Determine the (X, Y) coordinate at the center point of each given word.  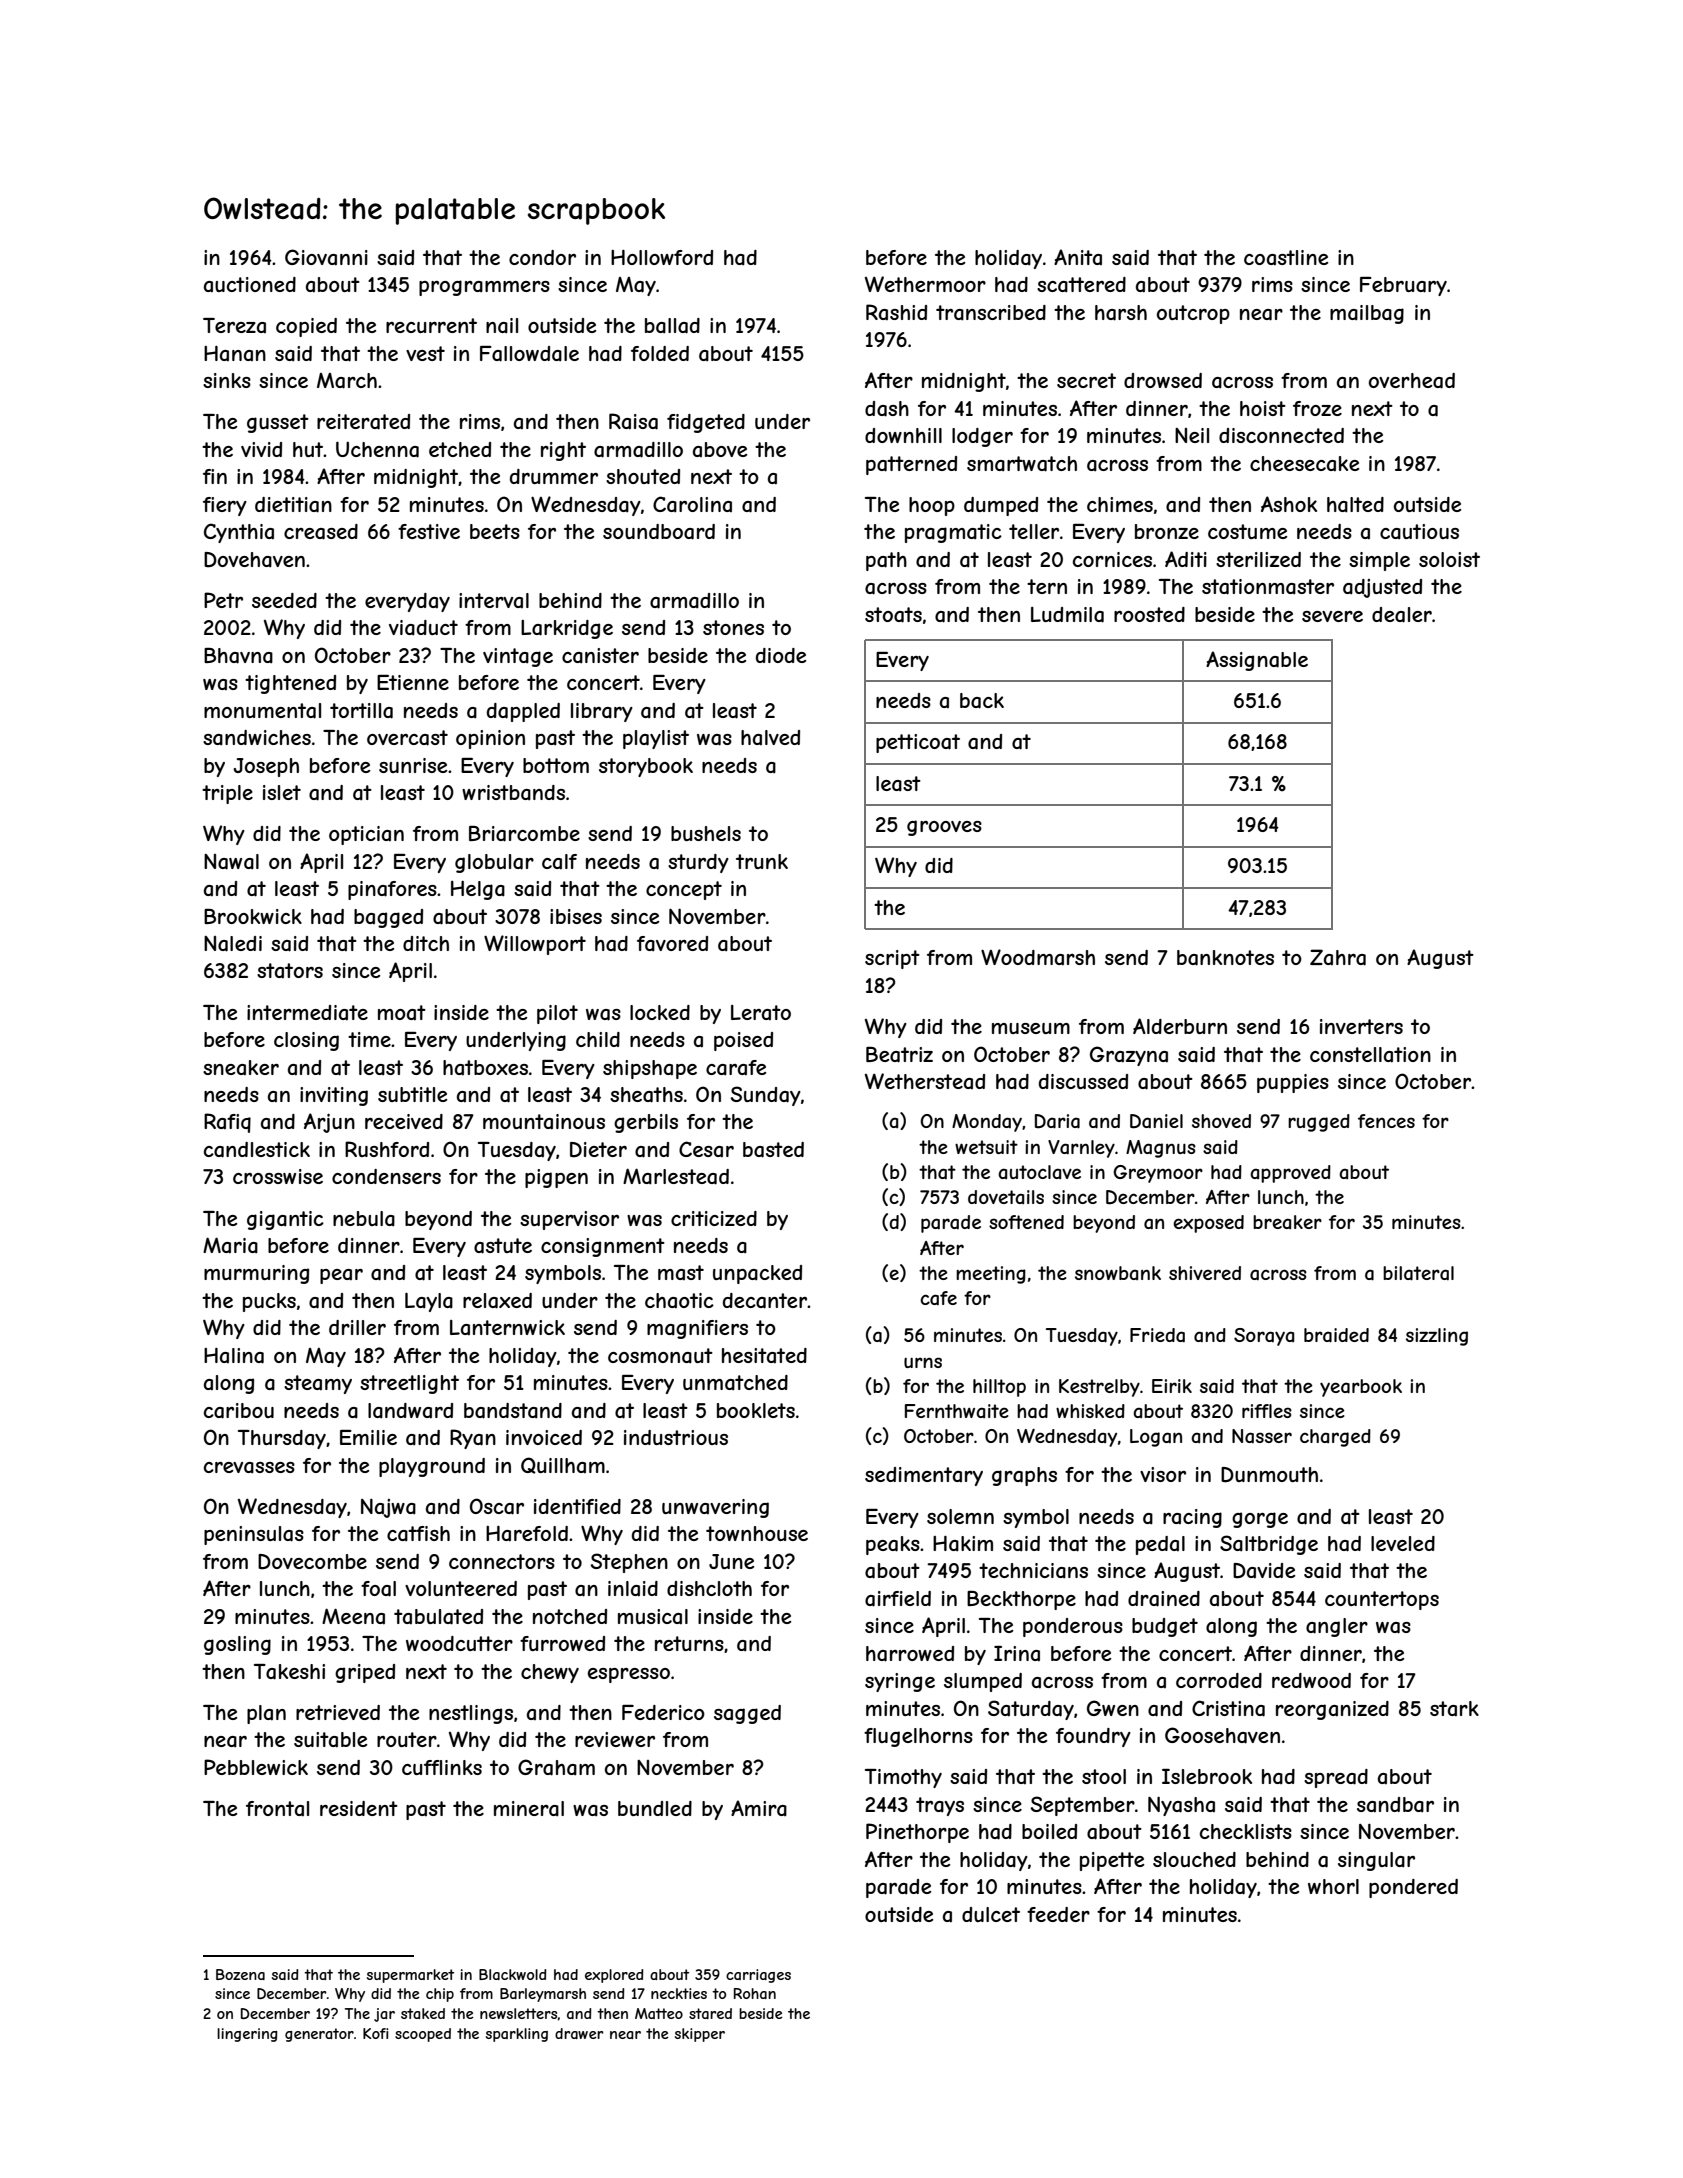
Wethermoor (925, 284)
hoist (1263, 408)
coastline (1286, 258)
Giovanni (326, 257)
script (892, 959)
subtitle (412, 1094)
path (886, 561)
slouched (1194, 1859)
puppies (1293, 1083)
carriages (758, 1976)
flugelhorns (918, 1737)
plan (266, 1714)
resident (359, 1808)
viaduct (423, 628)
